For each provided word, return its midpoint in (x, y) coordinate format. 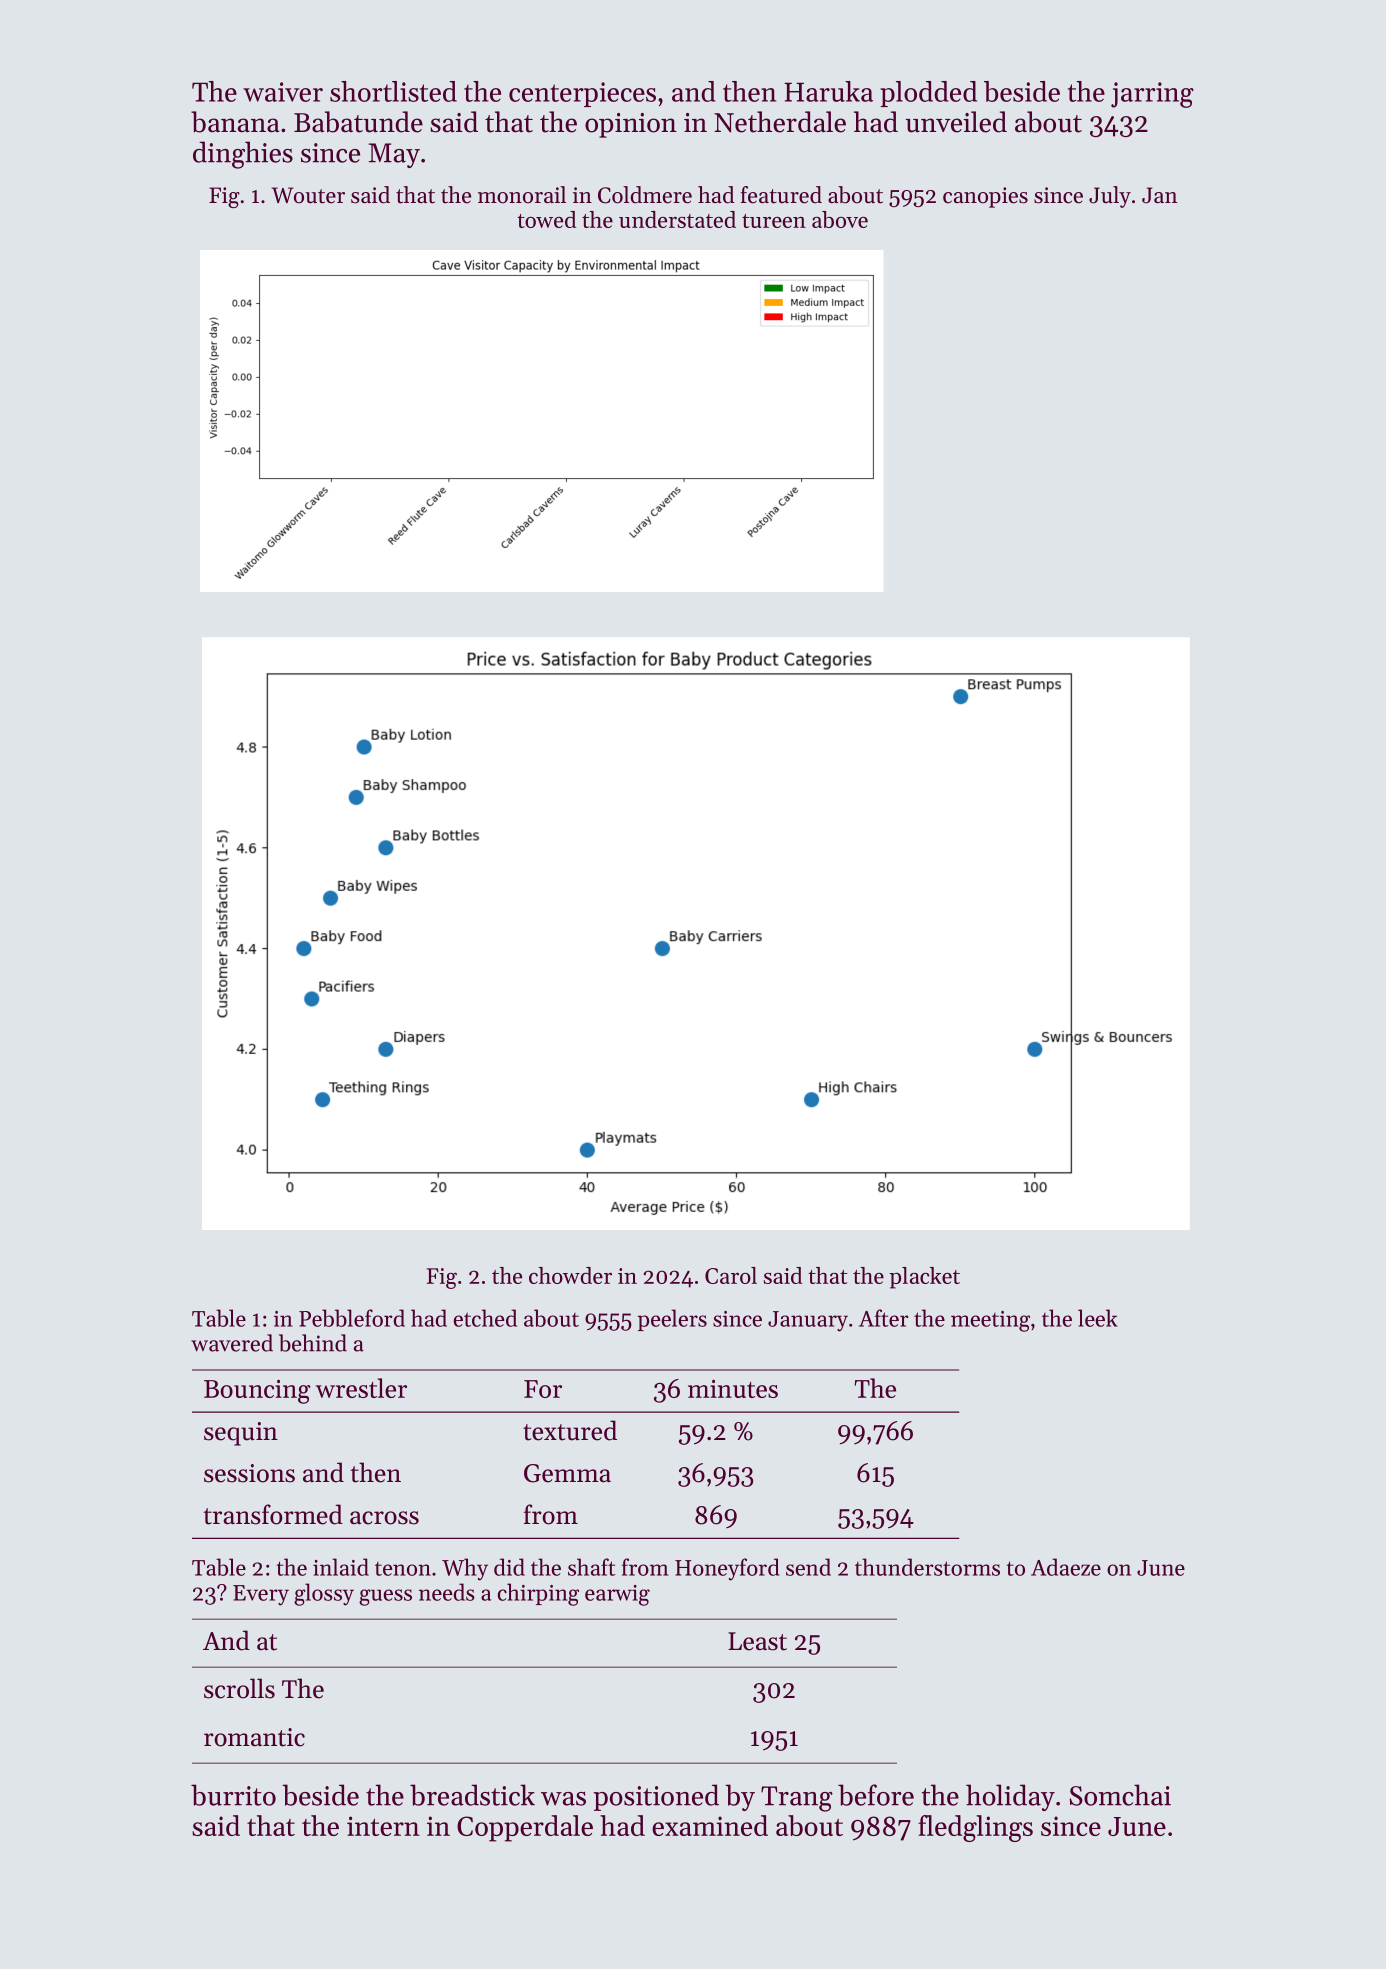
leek (1097, 1318)
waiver (283, 92)
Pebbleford (352, 1318)
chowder (570, 1275)
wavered (232, 1343)
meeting (990, 1321)
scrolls (239, 1688)
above (840, 219)
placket (924, 1278)
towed (546, 219)
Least (757, 1641)
